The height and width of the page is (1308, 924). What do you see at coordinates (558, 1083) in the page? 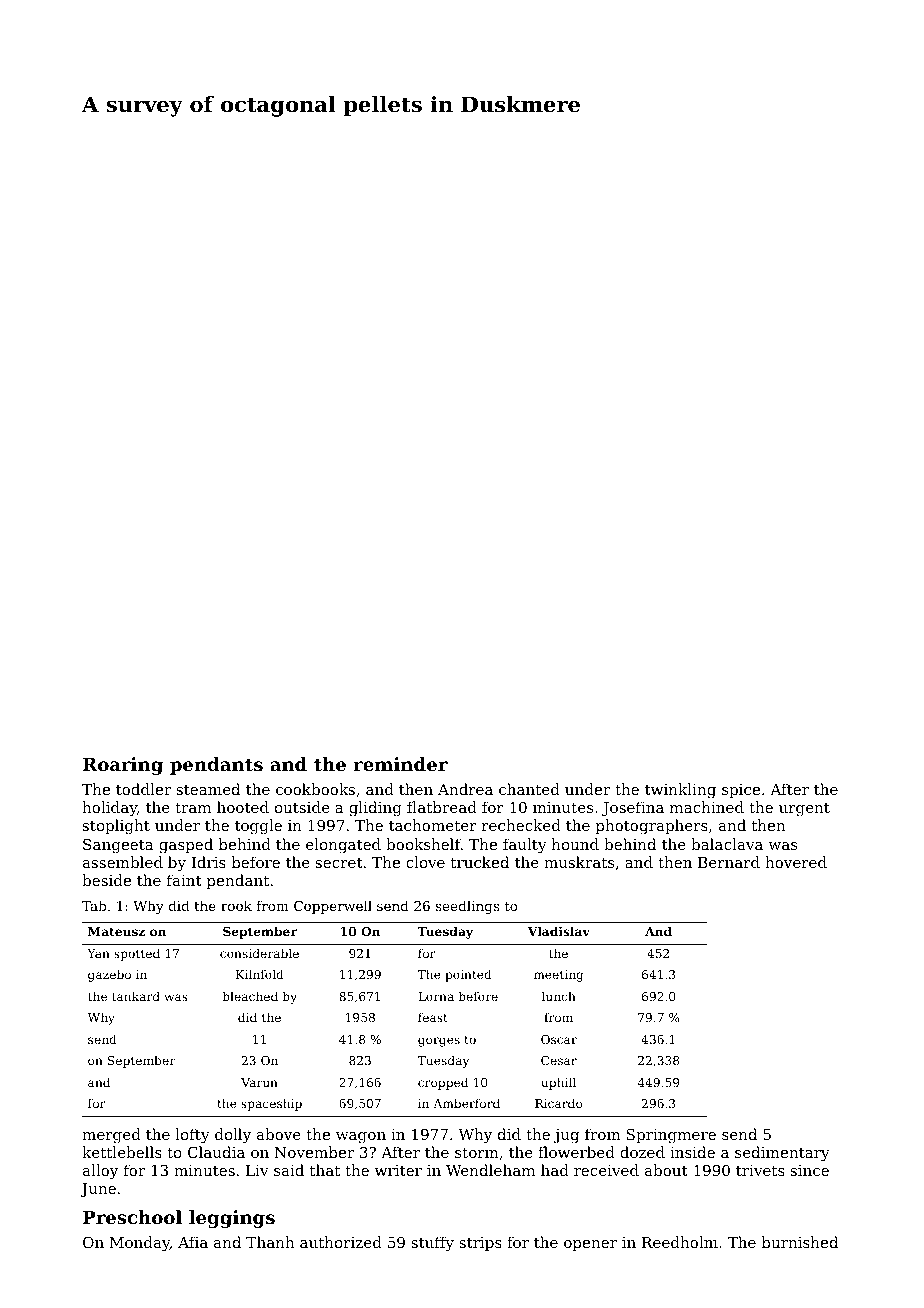
I see `uphill` at bounding box center [558, 1083].
